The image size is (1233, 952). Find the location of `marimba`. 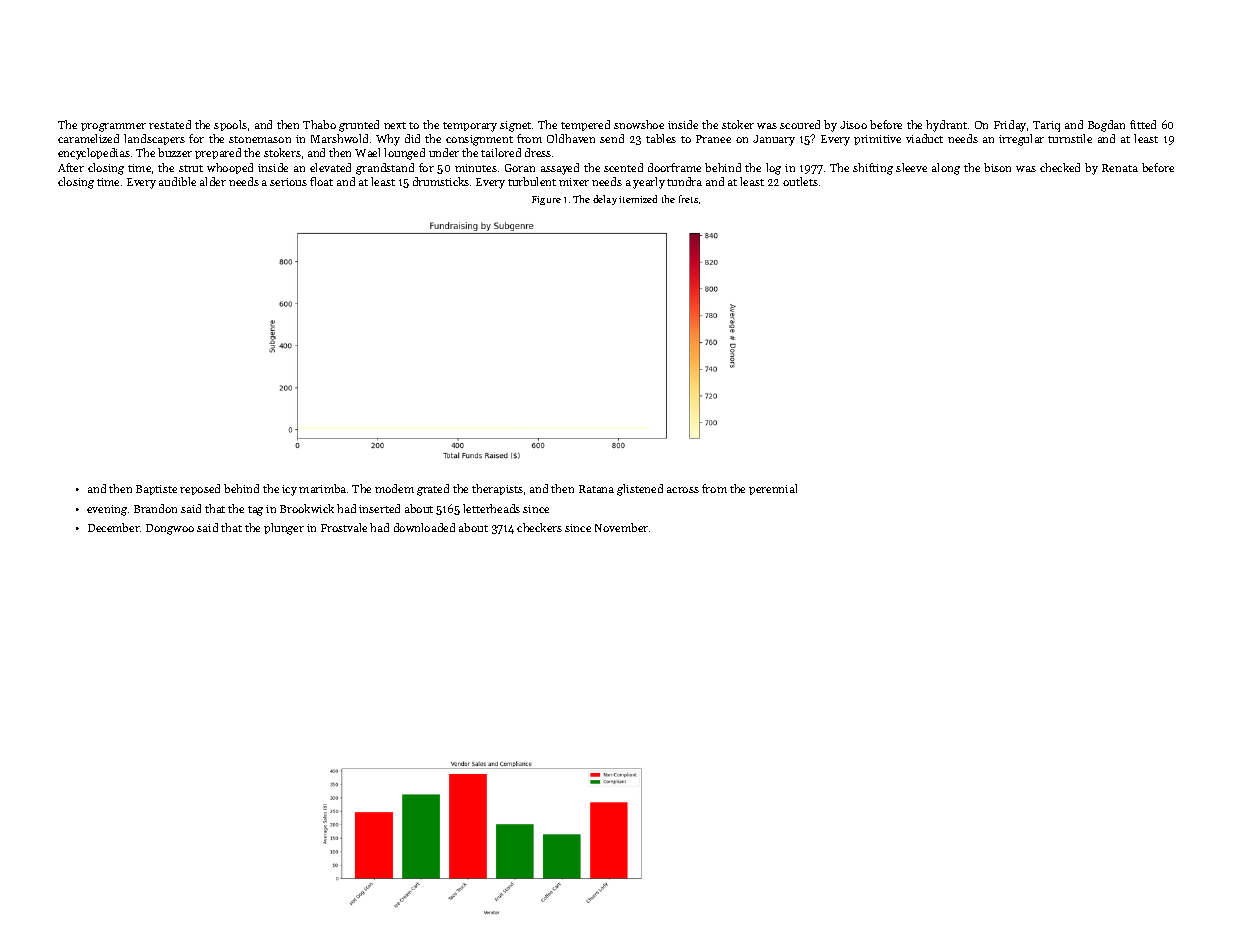

marimba is located at coordinates (322, 488).
